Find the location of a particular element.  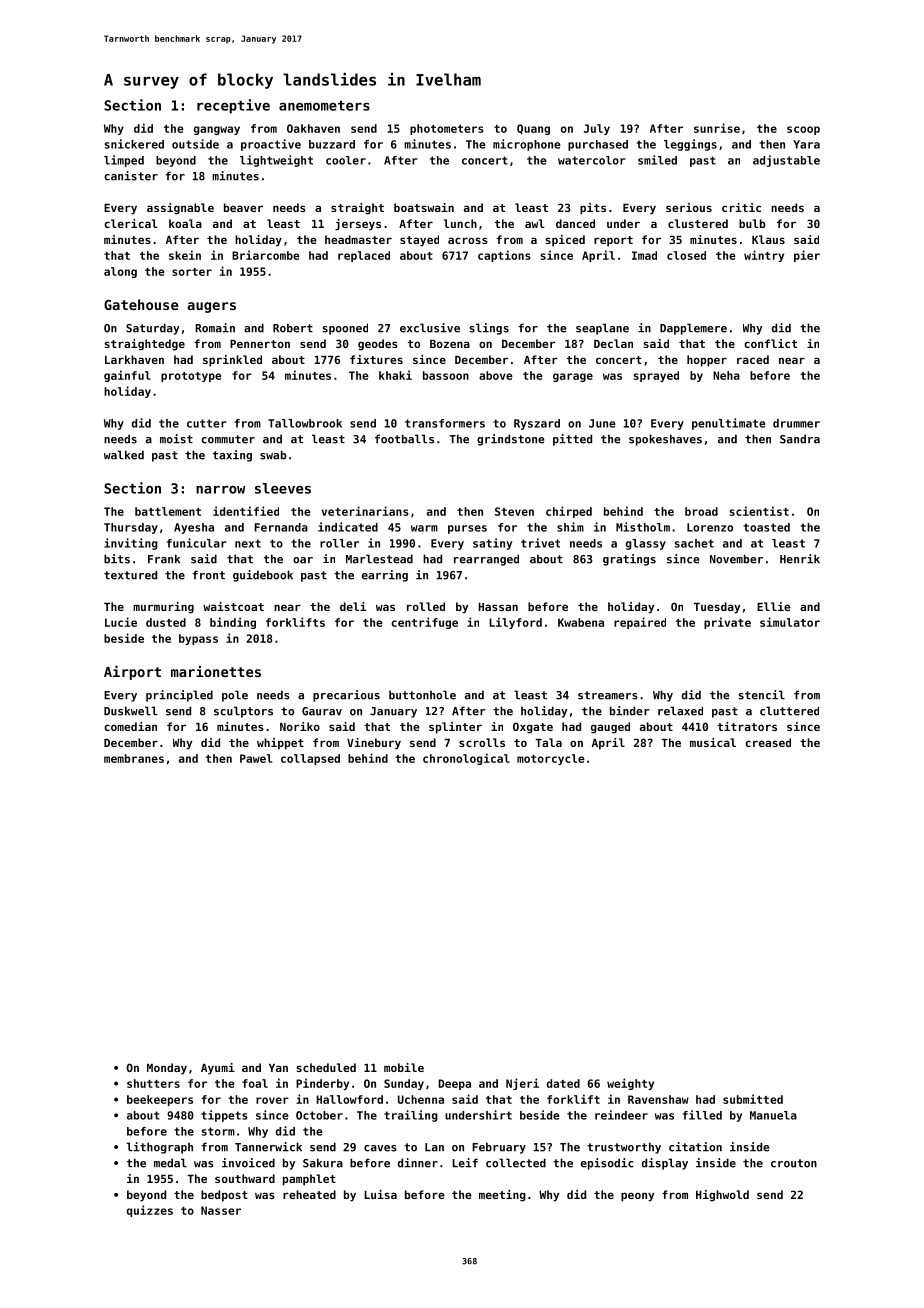

replaced is located at coordinates (364, 256).
